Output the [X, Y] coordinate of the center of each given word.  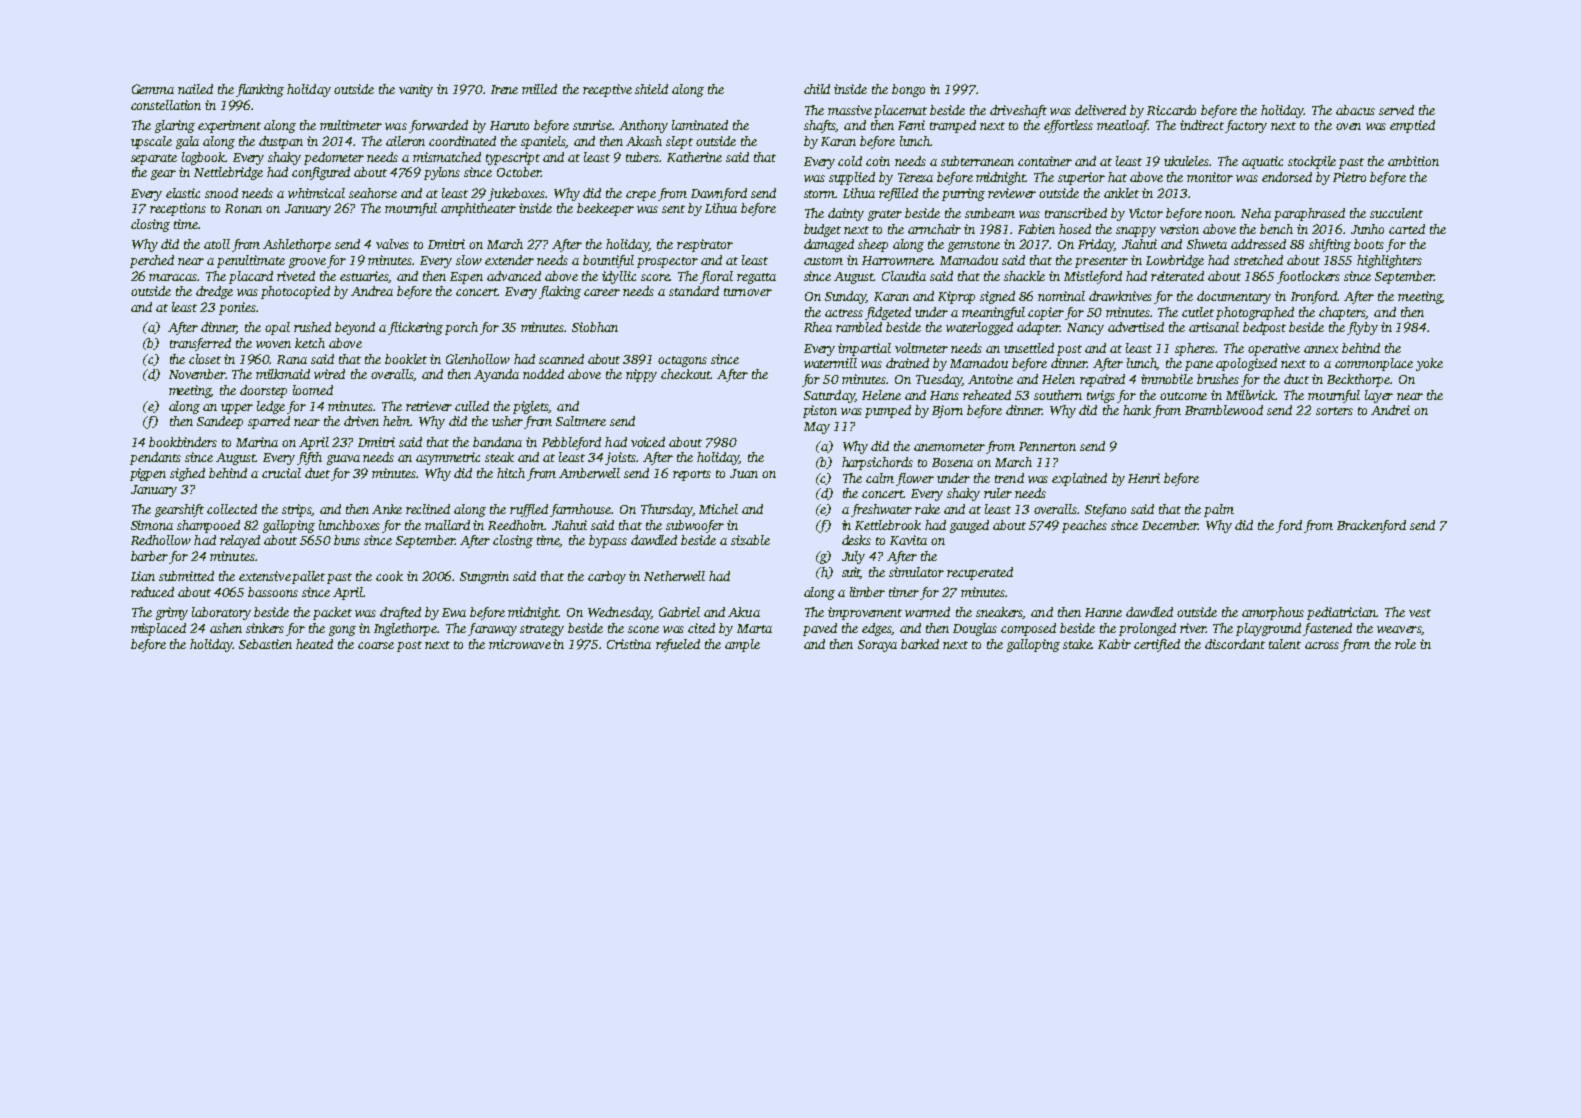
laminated [700, 125]
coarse [376, 645]
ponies [237, 308]
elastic [183, 193]
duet [317, 473]
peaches [1084, 526]
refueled [678, 645]
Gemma [153, 89]
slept [679, 142]
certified [1157, 645]
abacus [1355, 110]
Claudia [904, 276]
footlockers [1308, 277]
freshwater [881, 510]
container [1045, 161]
